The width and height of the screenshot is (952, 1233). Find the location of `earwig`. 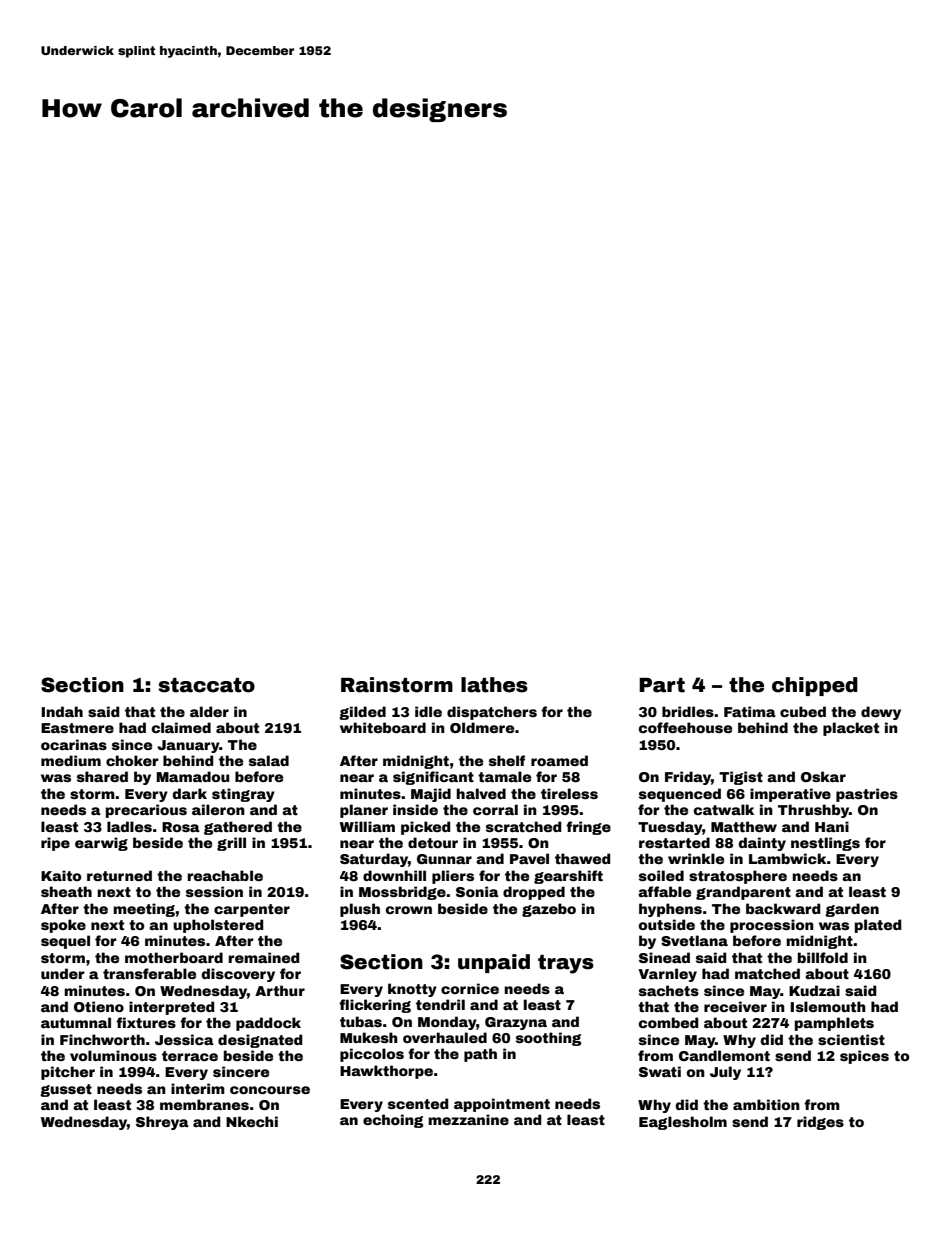

earwig is located at coordinates (101, 844).
